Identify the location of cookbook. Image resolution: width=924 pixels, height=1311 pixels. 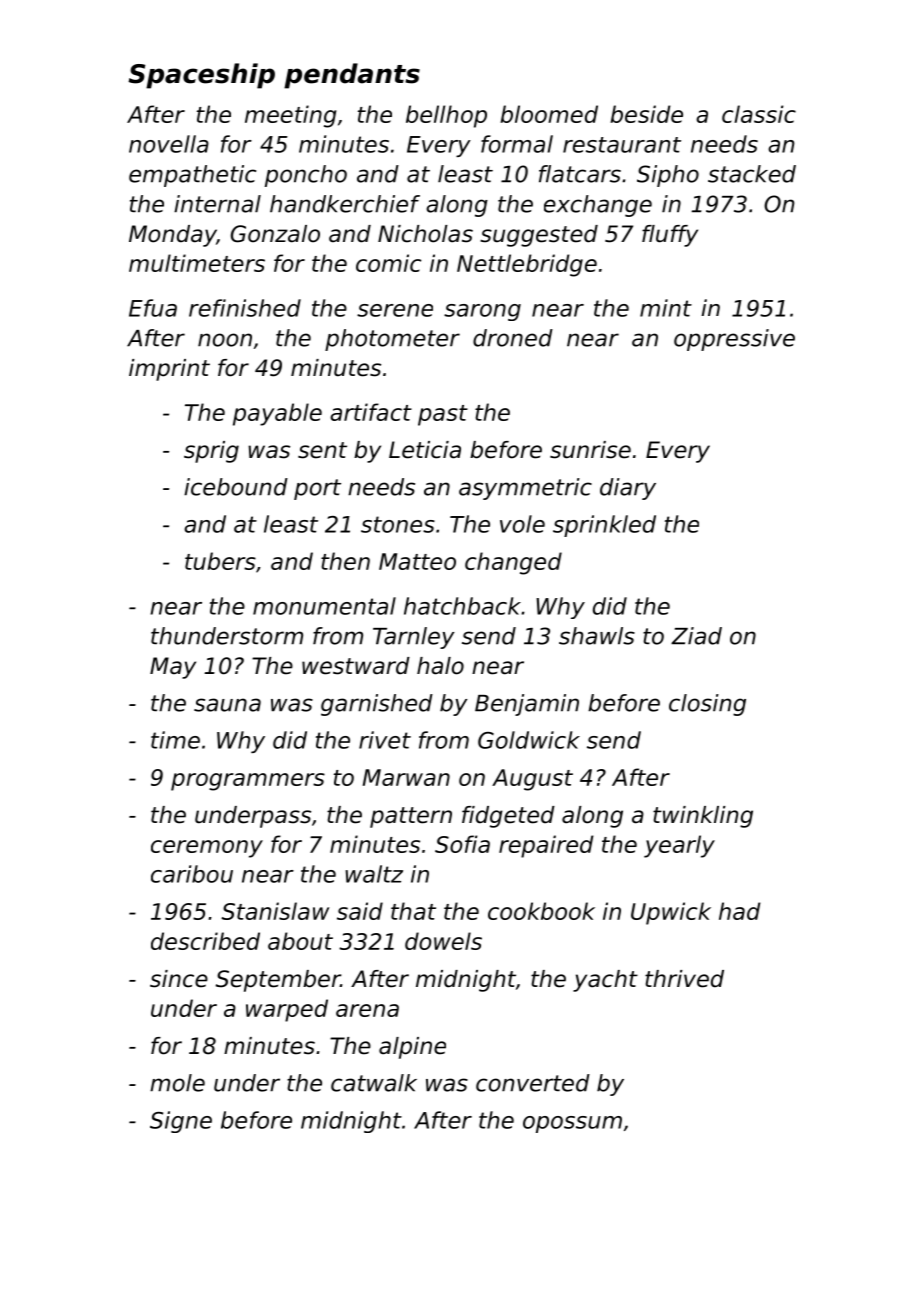
(541, 911).
